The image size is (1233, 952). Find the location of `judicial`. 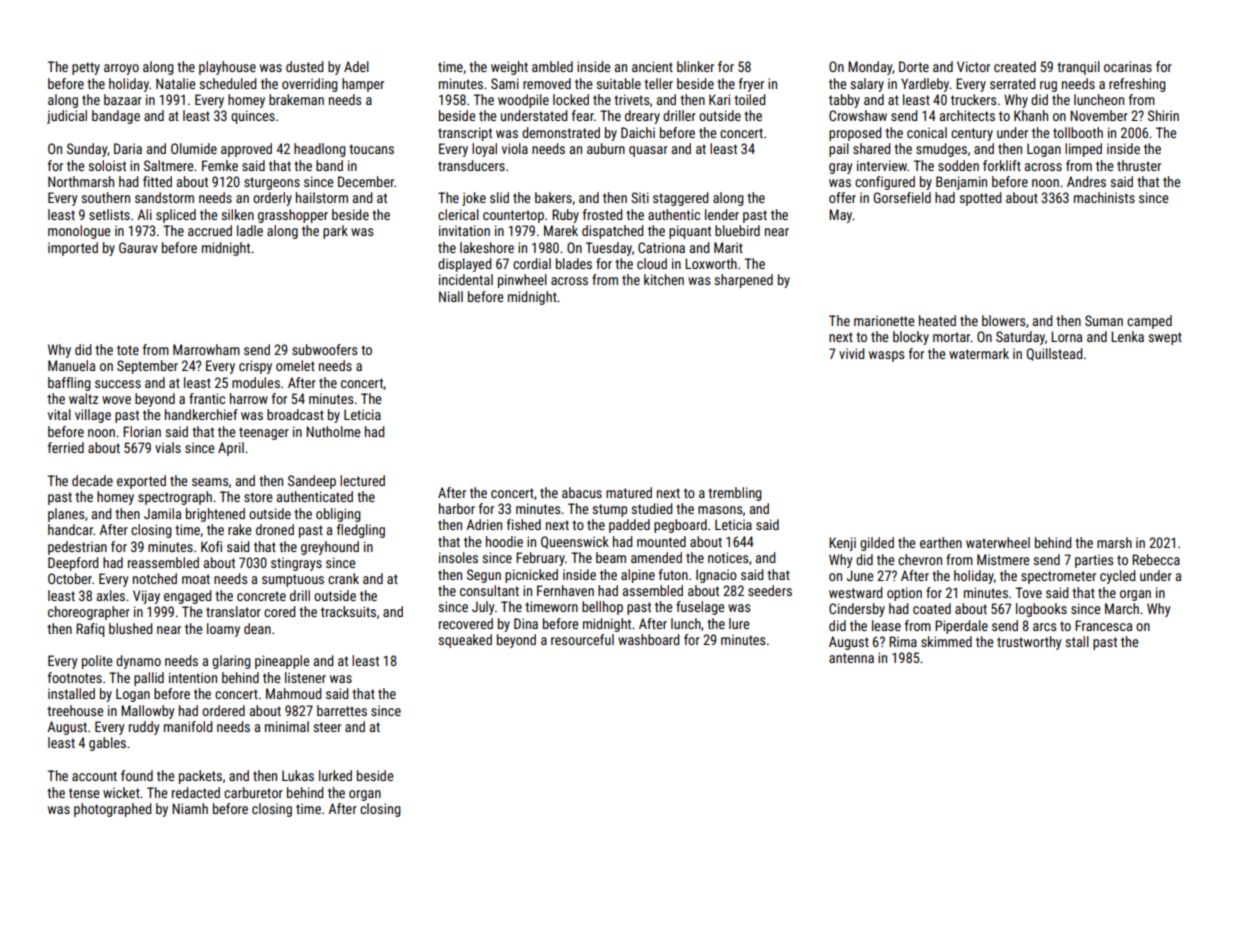

judicial is located at coordinates (67, 117).
